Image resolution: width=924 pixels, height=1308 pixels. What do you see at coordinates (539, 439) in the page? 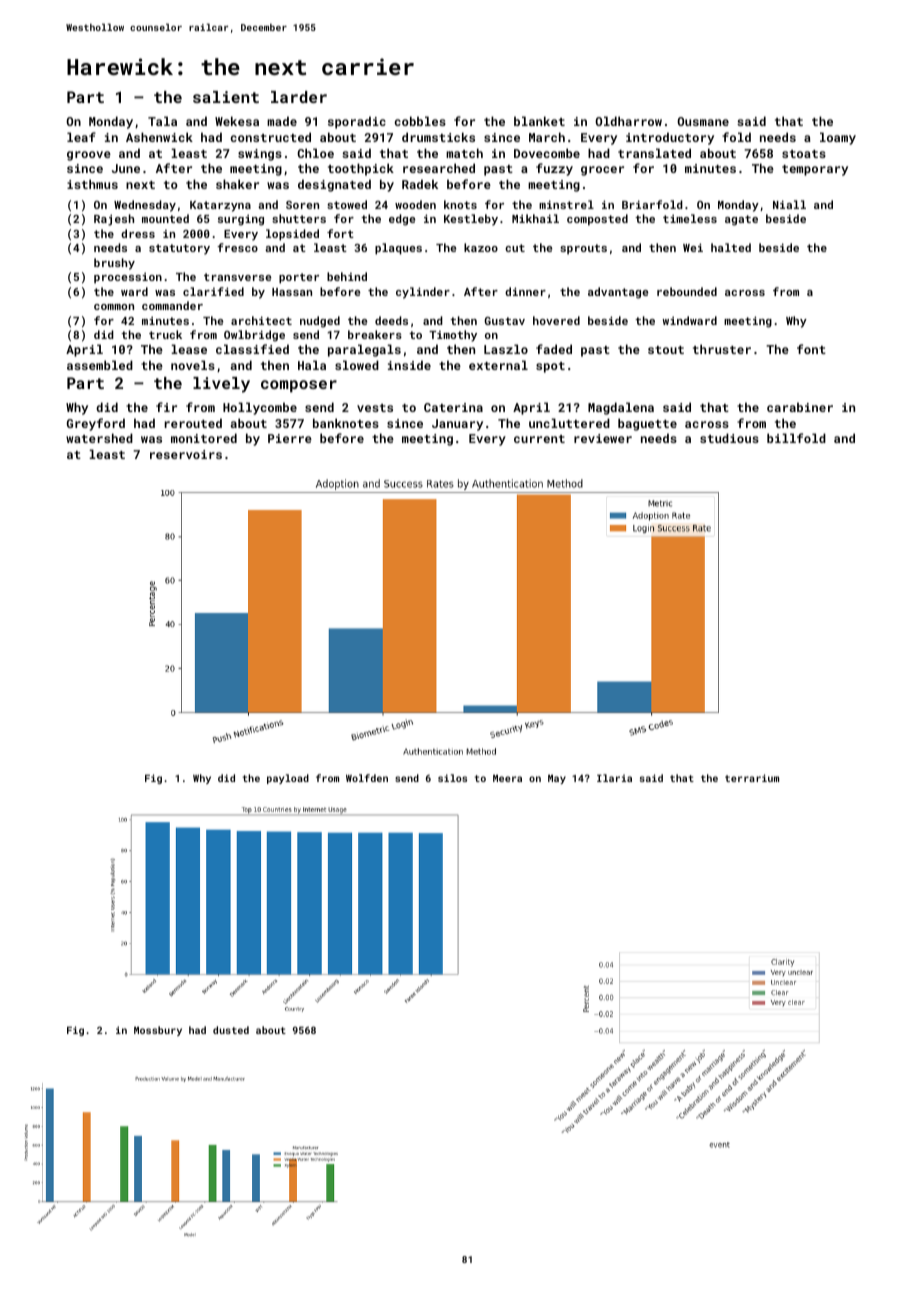
I see `current` at bounding box center [539, 439].
